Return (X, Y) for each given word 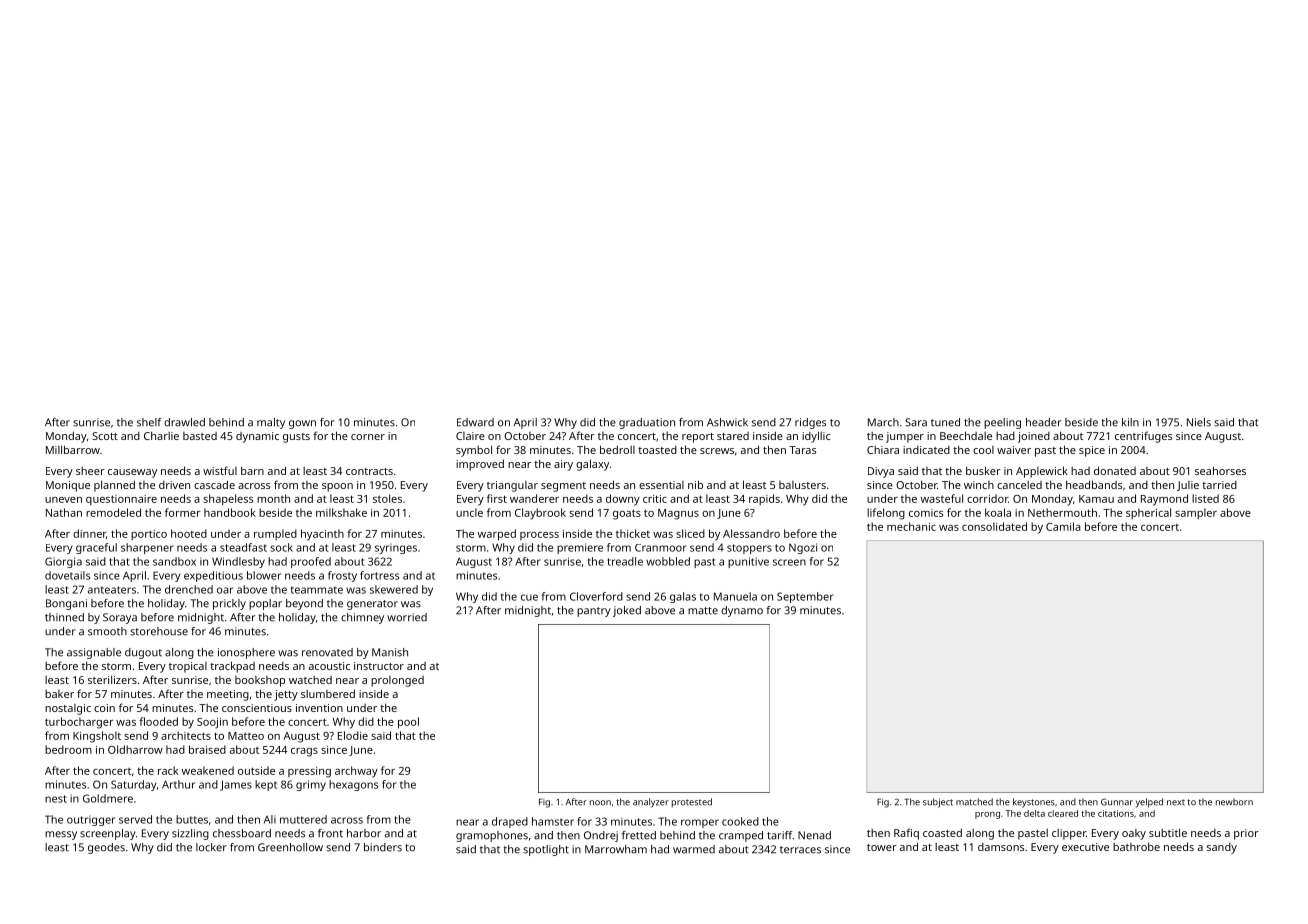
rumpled (275, 534)
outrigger (91, 820)
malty (271, 423)
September (805, 597)
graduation (647, 423)
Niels (1199, 422)
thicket (633, 533)
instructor (379, 666)
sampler (1196, 513)
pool (408, 723)
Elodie (353, 735)
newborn (1234, 802)
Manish (390, 652)
